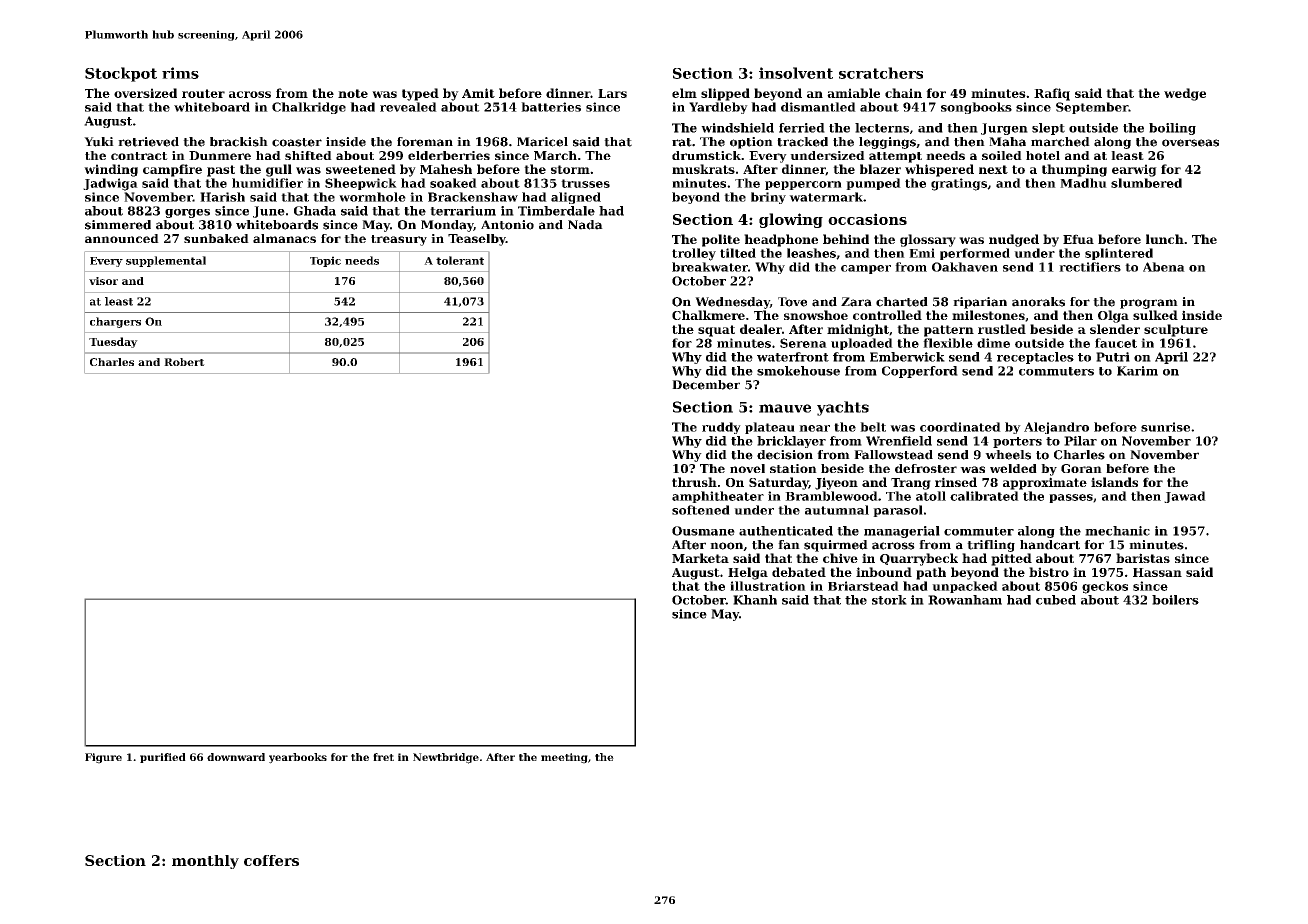 Image resolution: width=1308 pixels, height=924 pixels. What do you see at coordinates (796, 73) in the screenshot?
I see `insolvent` at bounding box center [796, 73].
